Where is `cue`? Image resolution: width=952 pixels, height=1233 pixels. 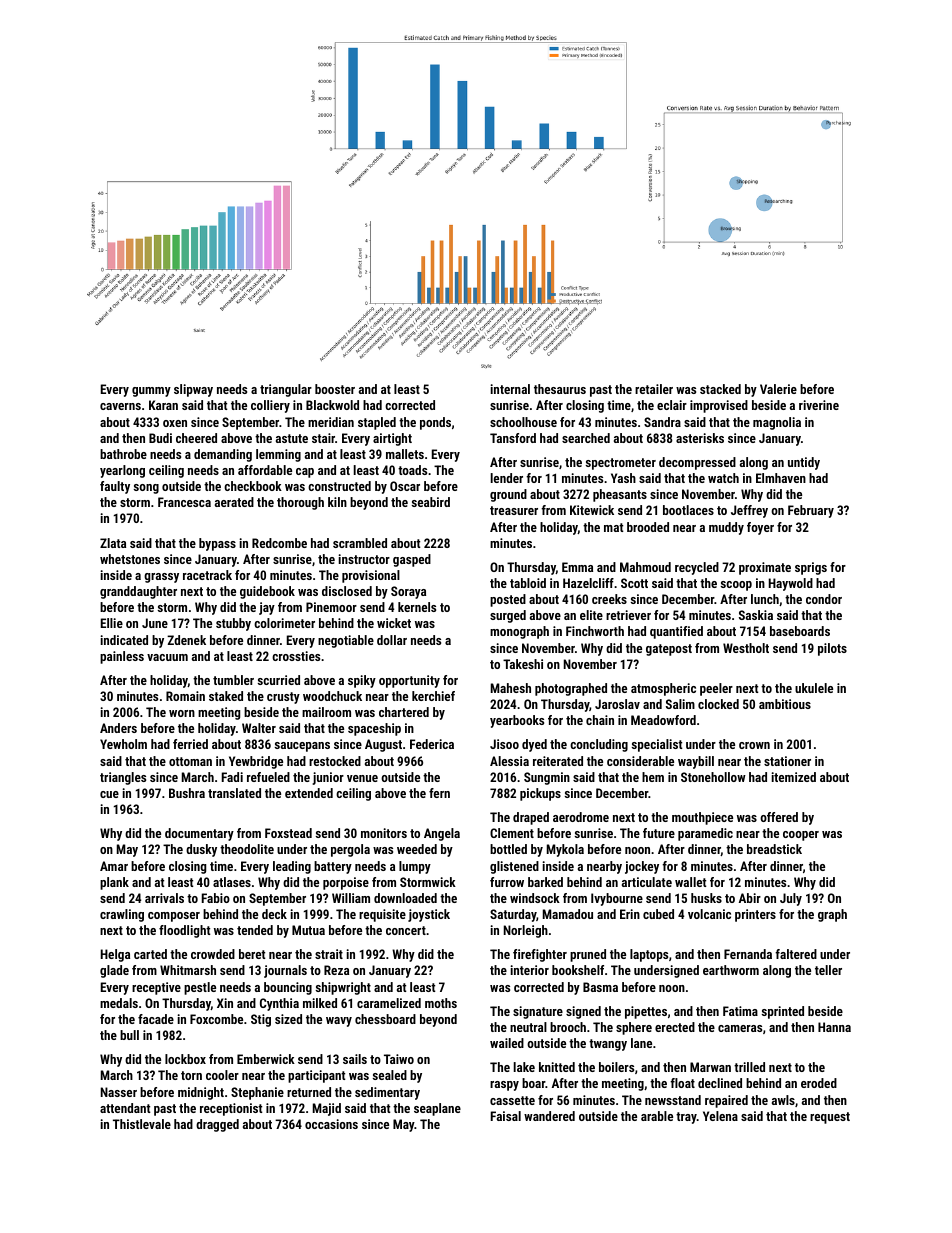
cue is located at coordinates (109, 794).
